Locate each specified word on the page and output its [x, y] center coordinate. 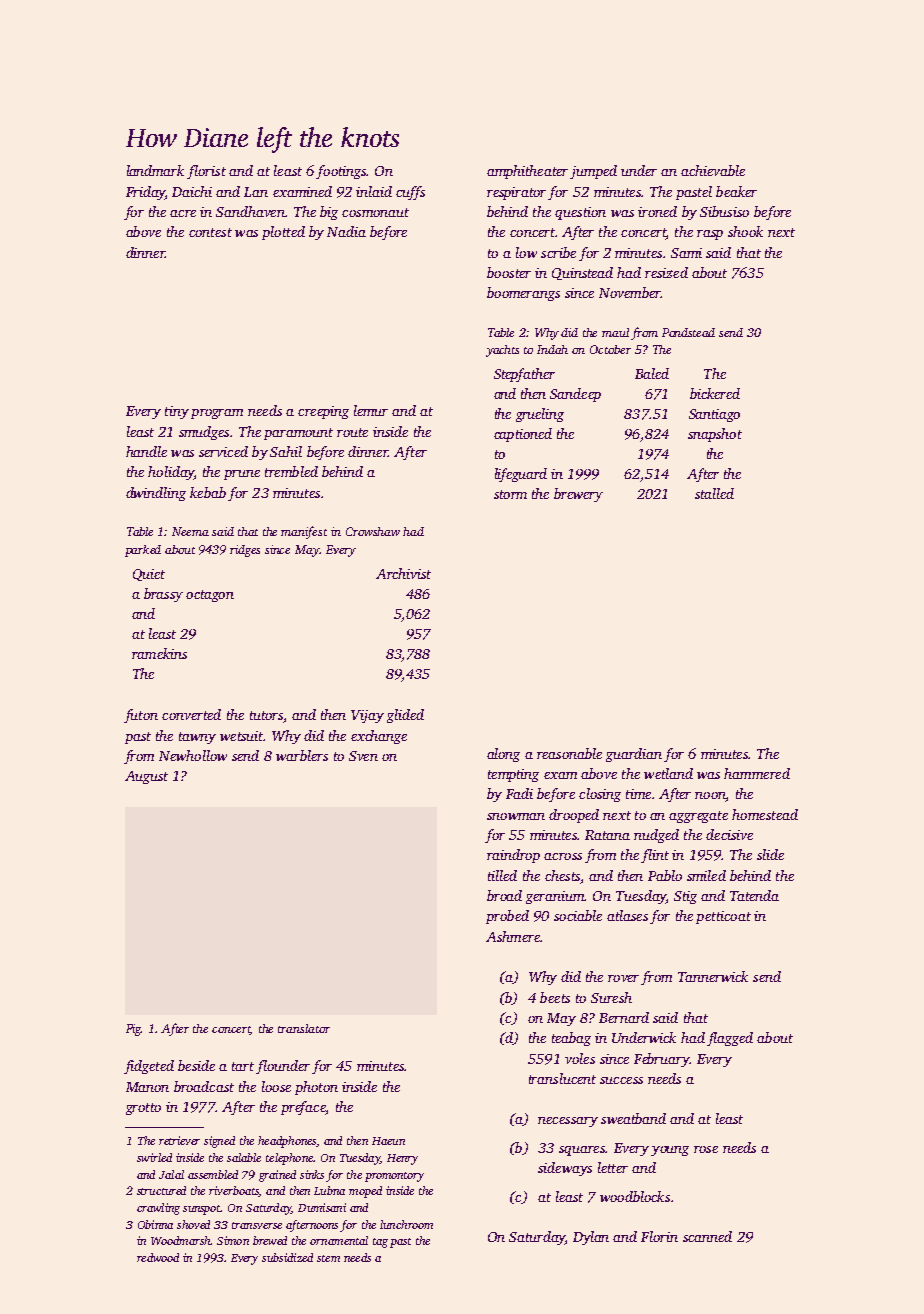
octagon [210, 596]
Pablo [665, 875]
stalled [714, 493]
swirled [154, 1157]
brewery [578, 495]
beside [196, 1065]
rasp [710, 235]
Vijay [367, 716]
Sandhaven [250, 211]
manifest [304, 532]
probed [507, 917]
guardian [634, 755]
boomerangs [523, 294]
